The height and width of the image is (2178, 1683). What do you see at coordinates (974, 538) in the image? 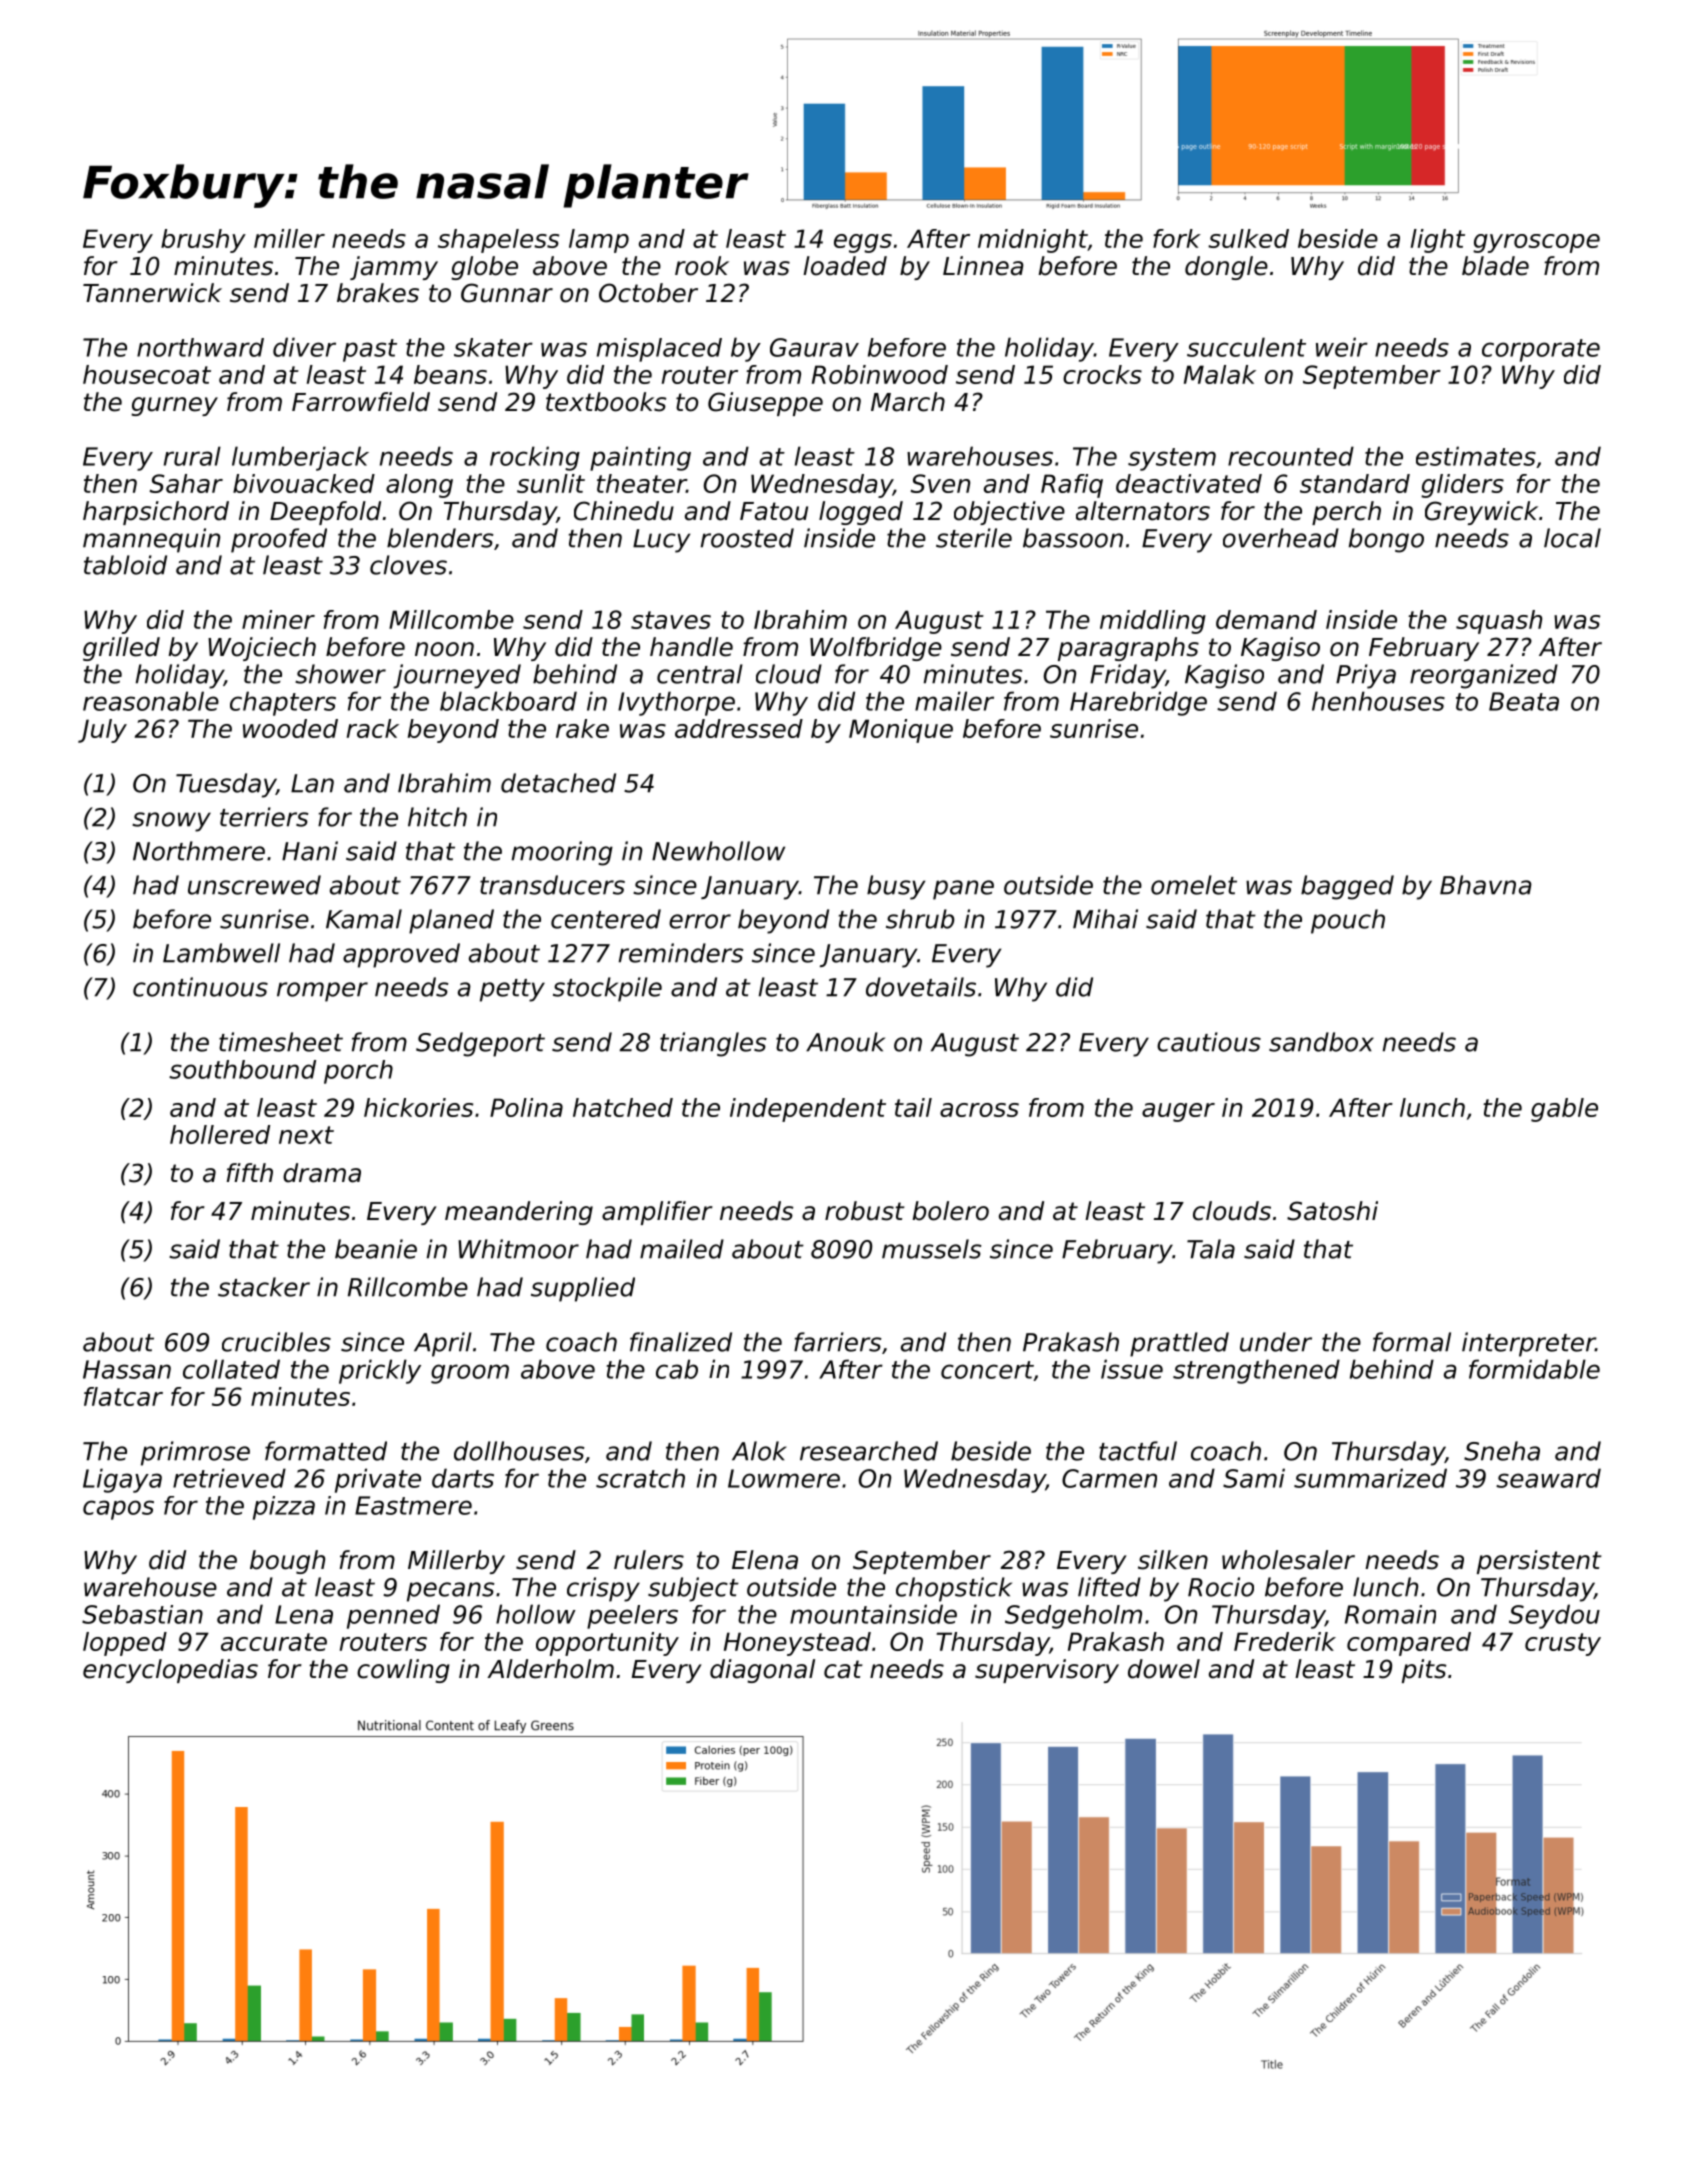
I see `sterile` at bounding box center [974, 538].
